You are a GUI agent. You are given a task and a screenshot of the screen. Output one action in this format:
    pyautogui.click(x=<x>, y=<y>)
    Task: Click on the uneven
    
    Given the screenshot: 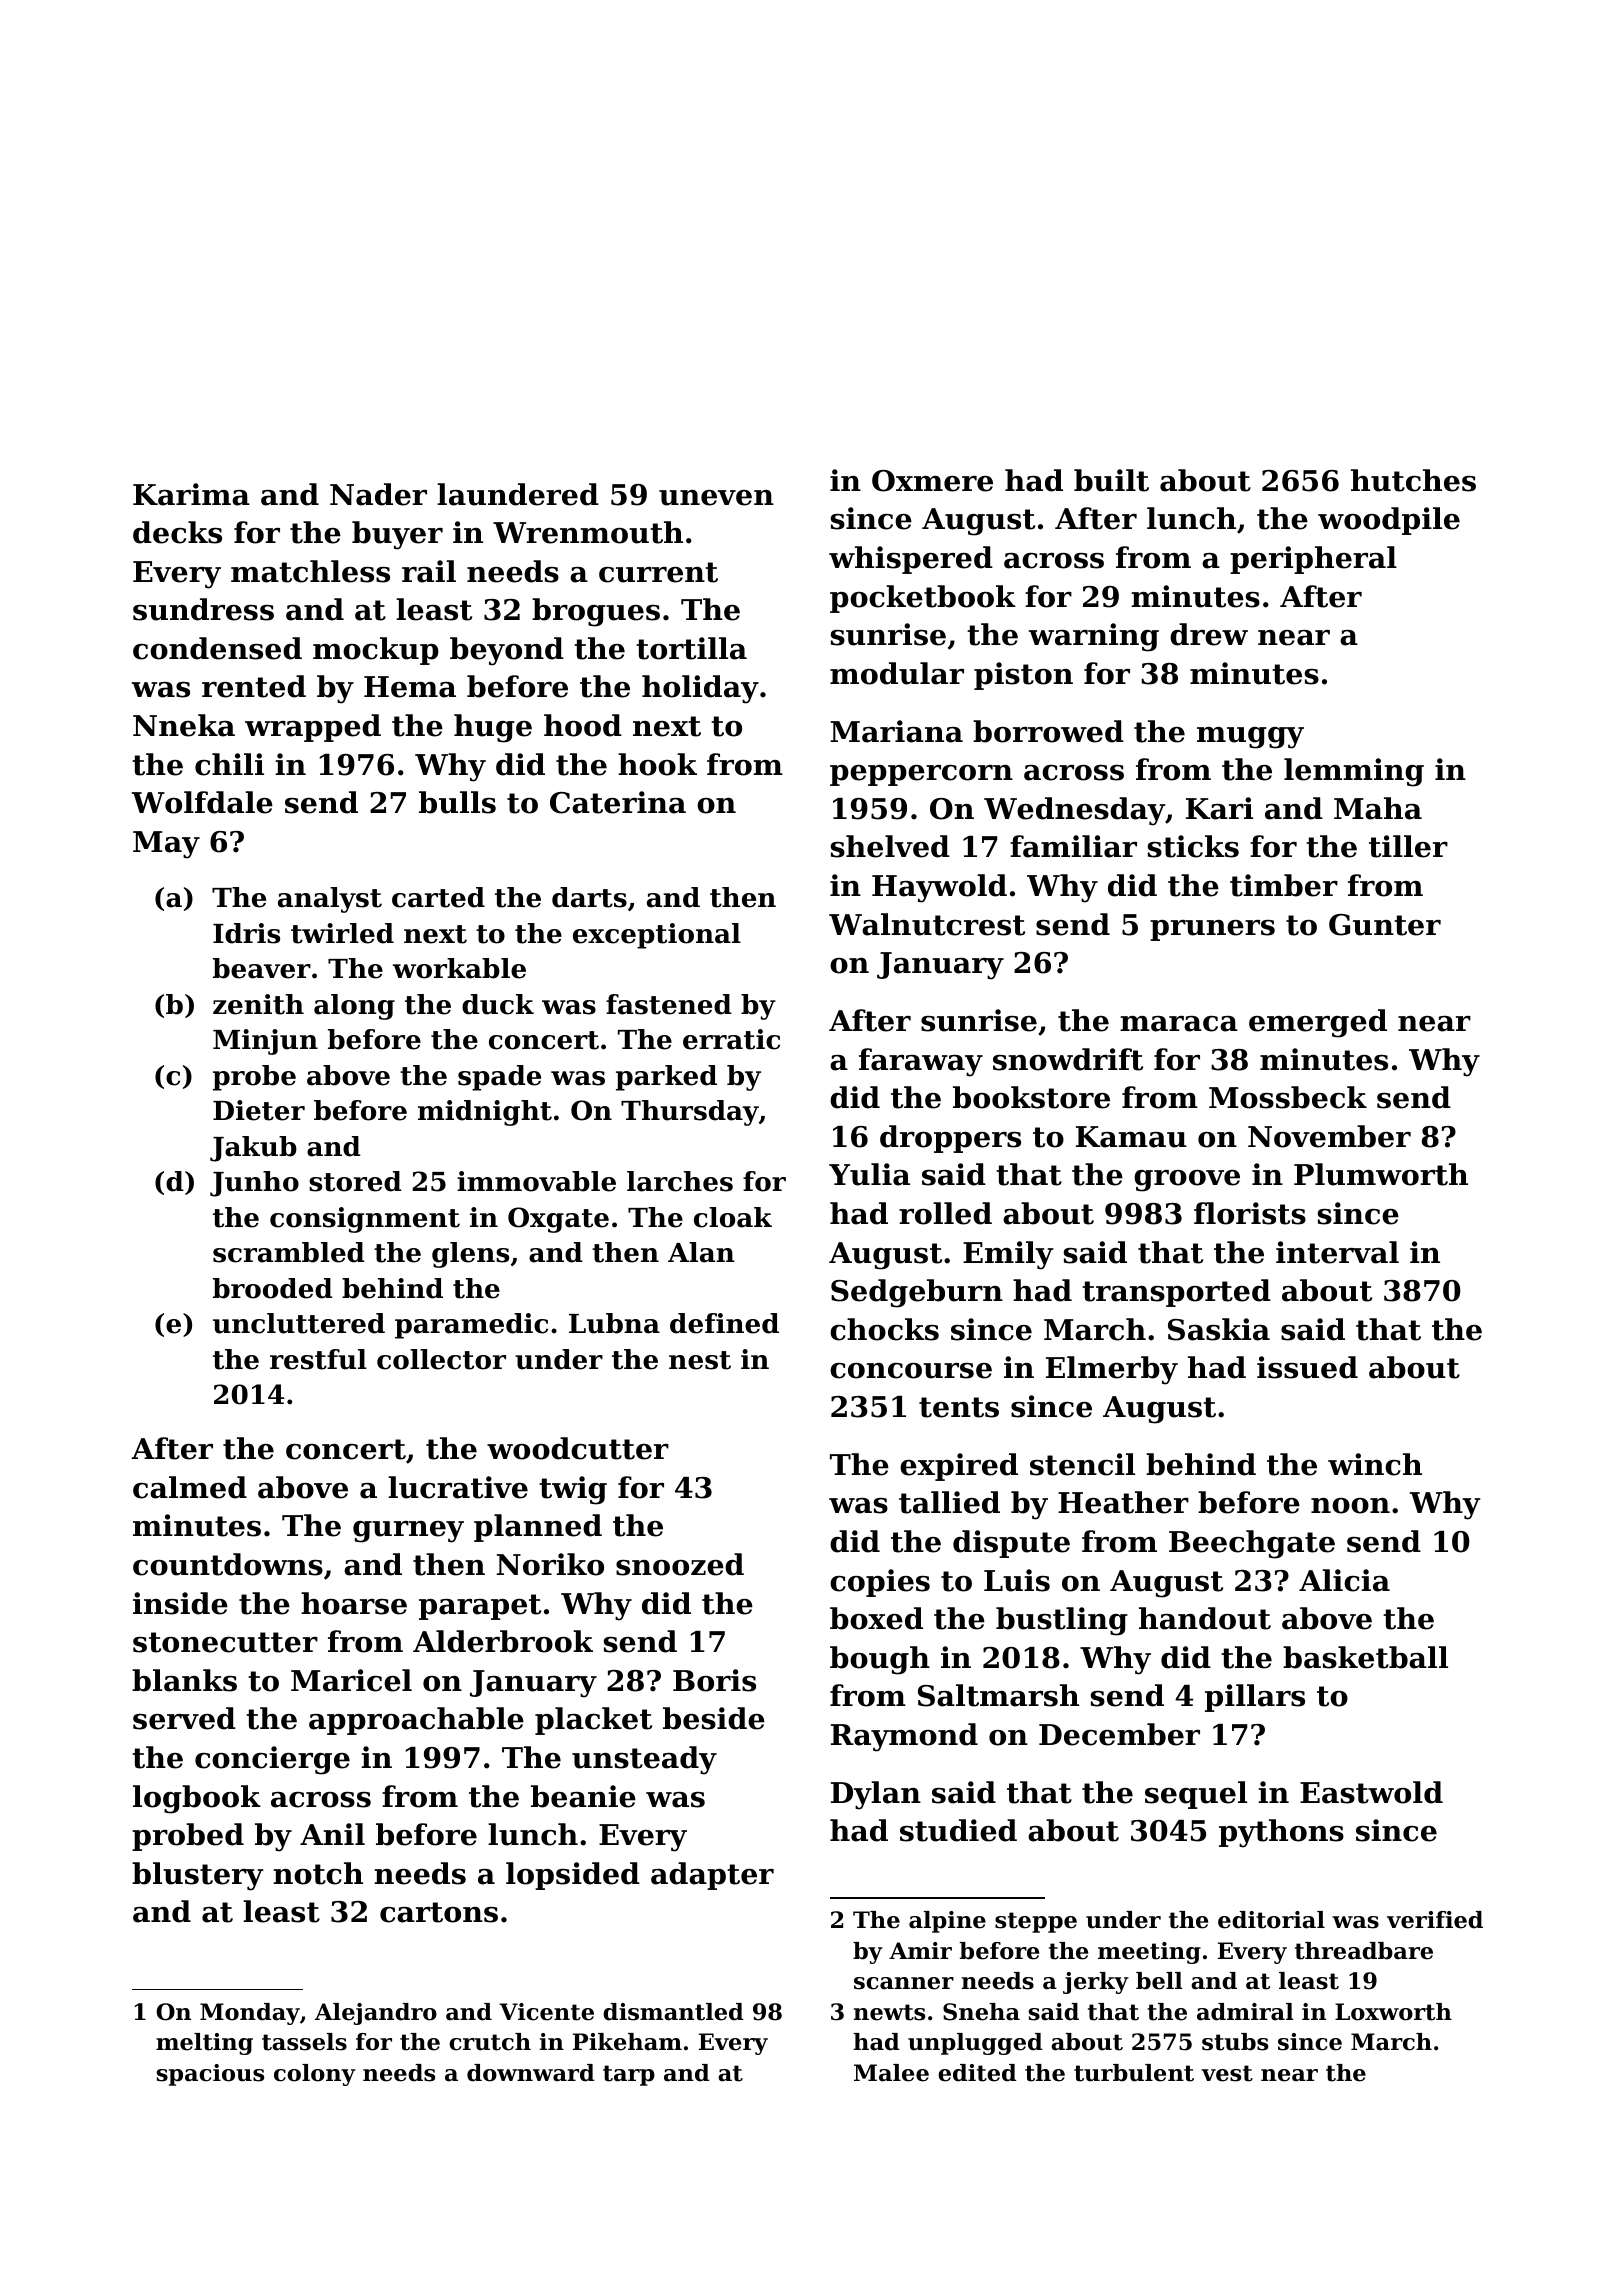 What is the action you would take?
    pyautogui.click(x=716, y=498)
